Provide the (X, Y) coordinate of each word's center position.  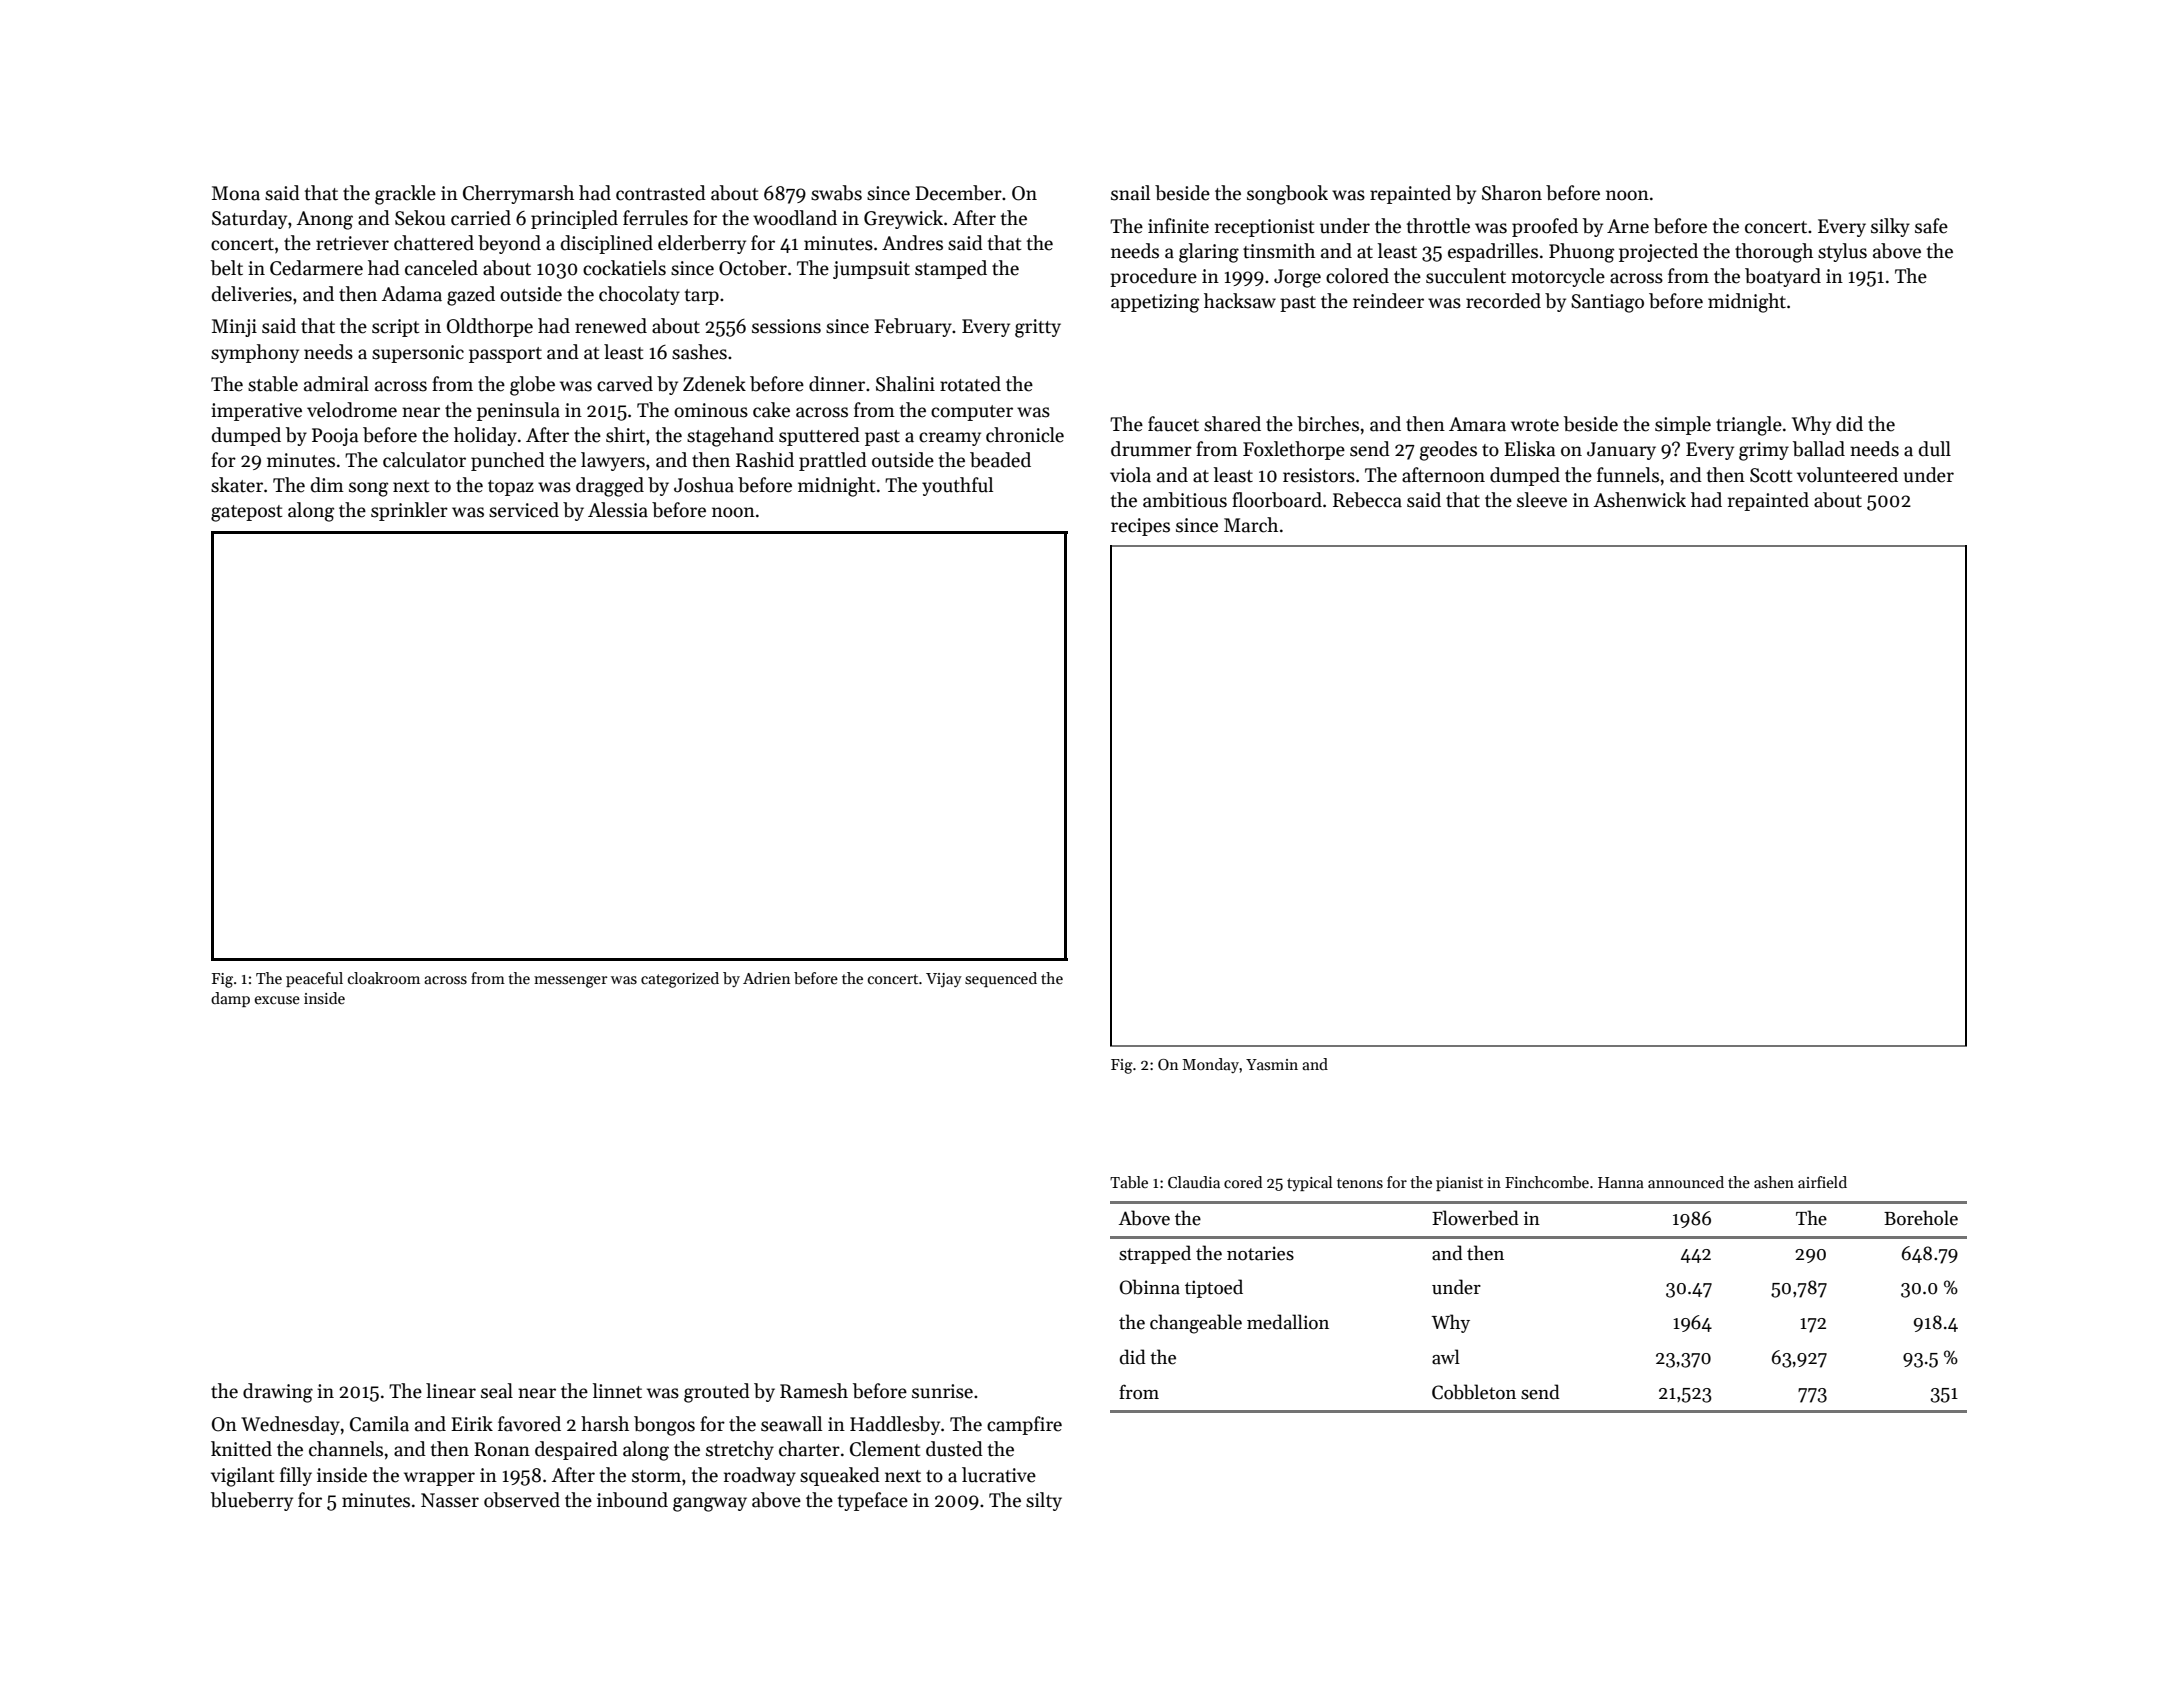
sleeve (1542, 500)
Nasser (450, 1500)
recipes (1140, 527)
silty (1044, 1501)
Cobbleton (1474, 1392)
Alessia (618, 510)
